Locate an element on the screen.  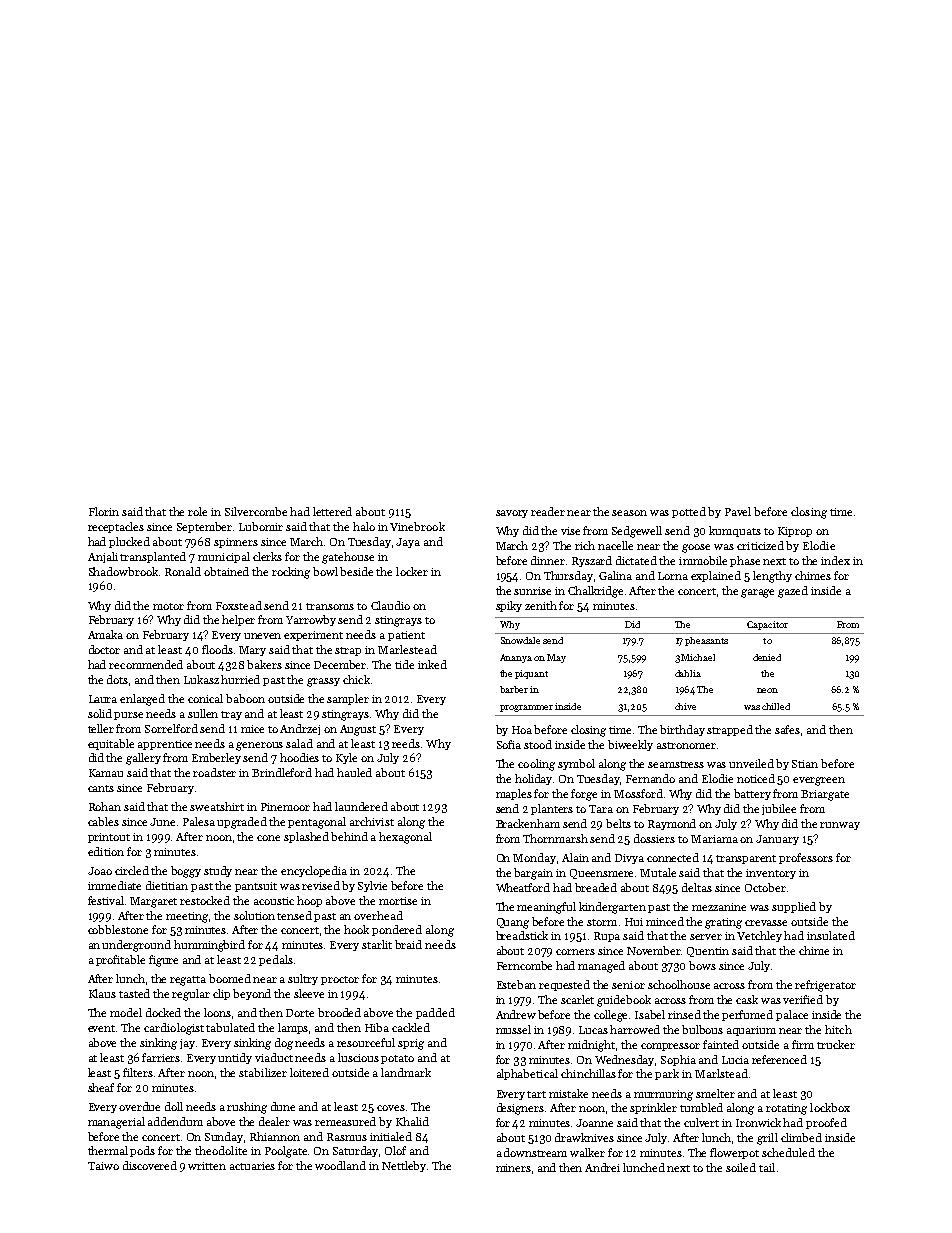
neon is located at coordinates (767, 690).
